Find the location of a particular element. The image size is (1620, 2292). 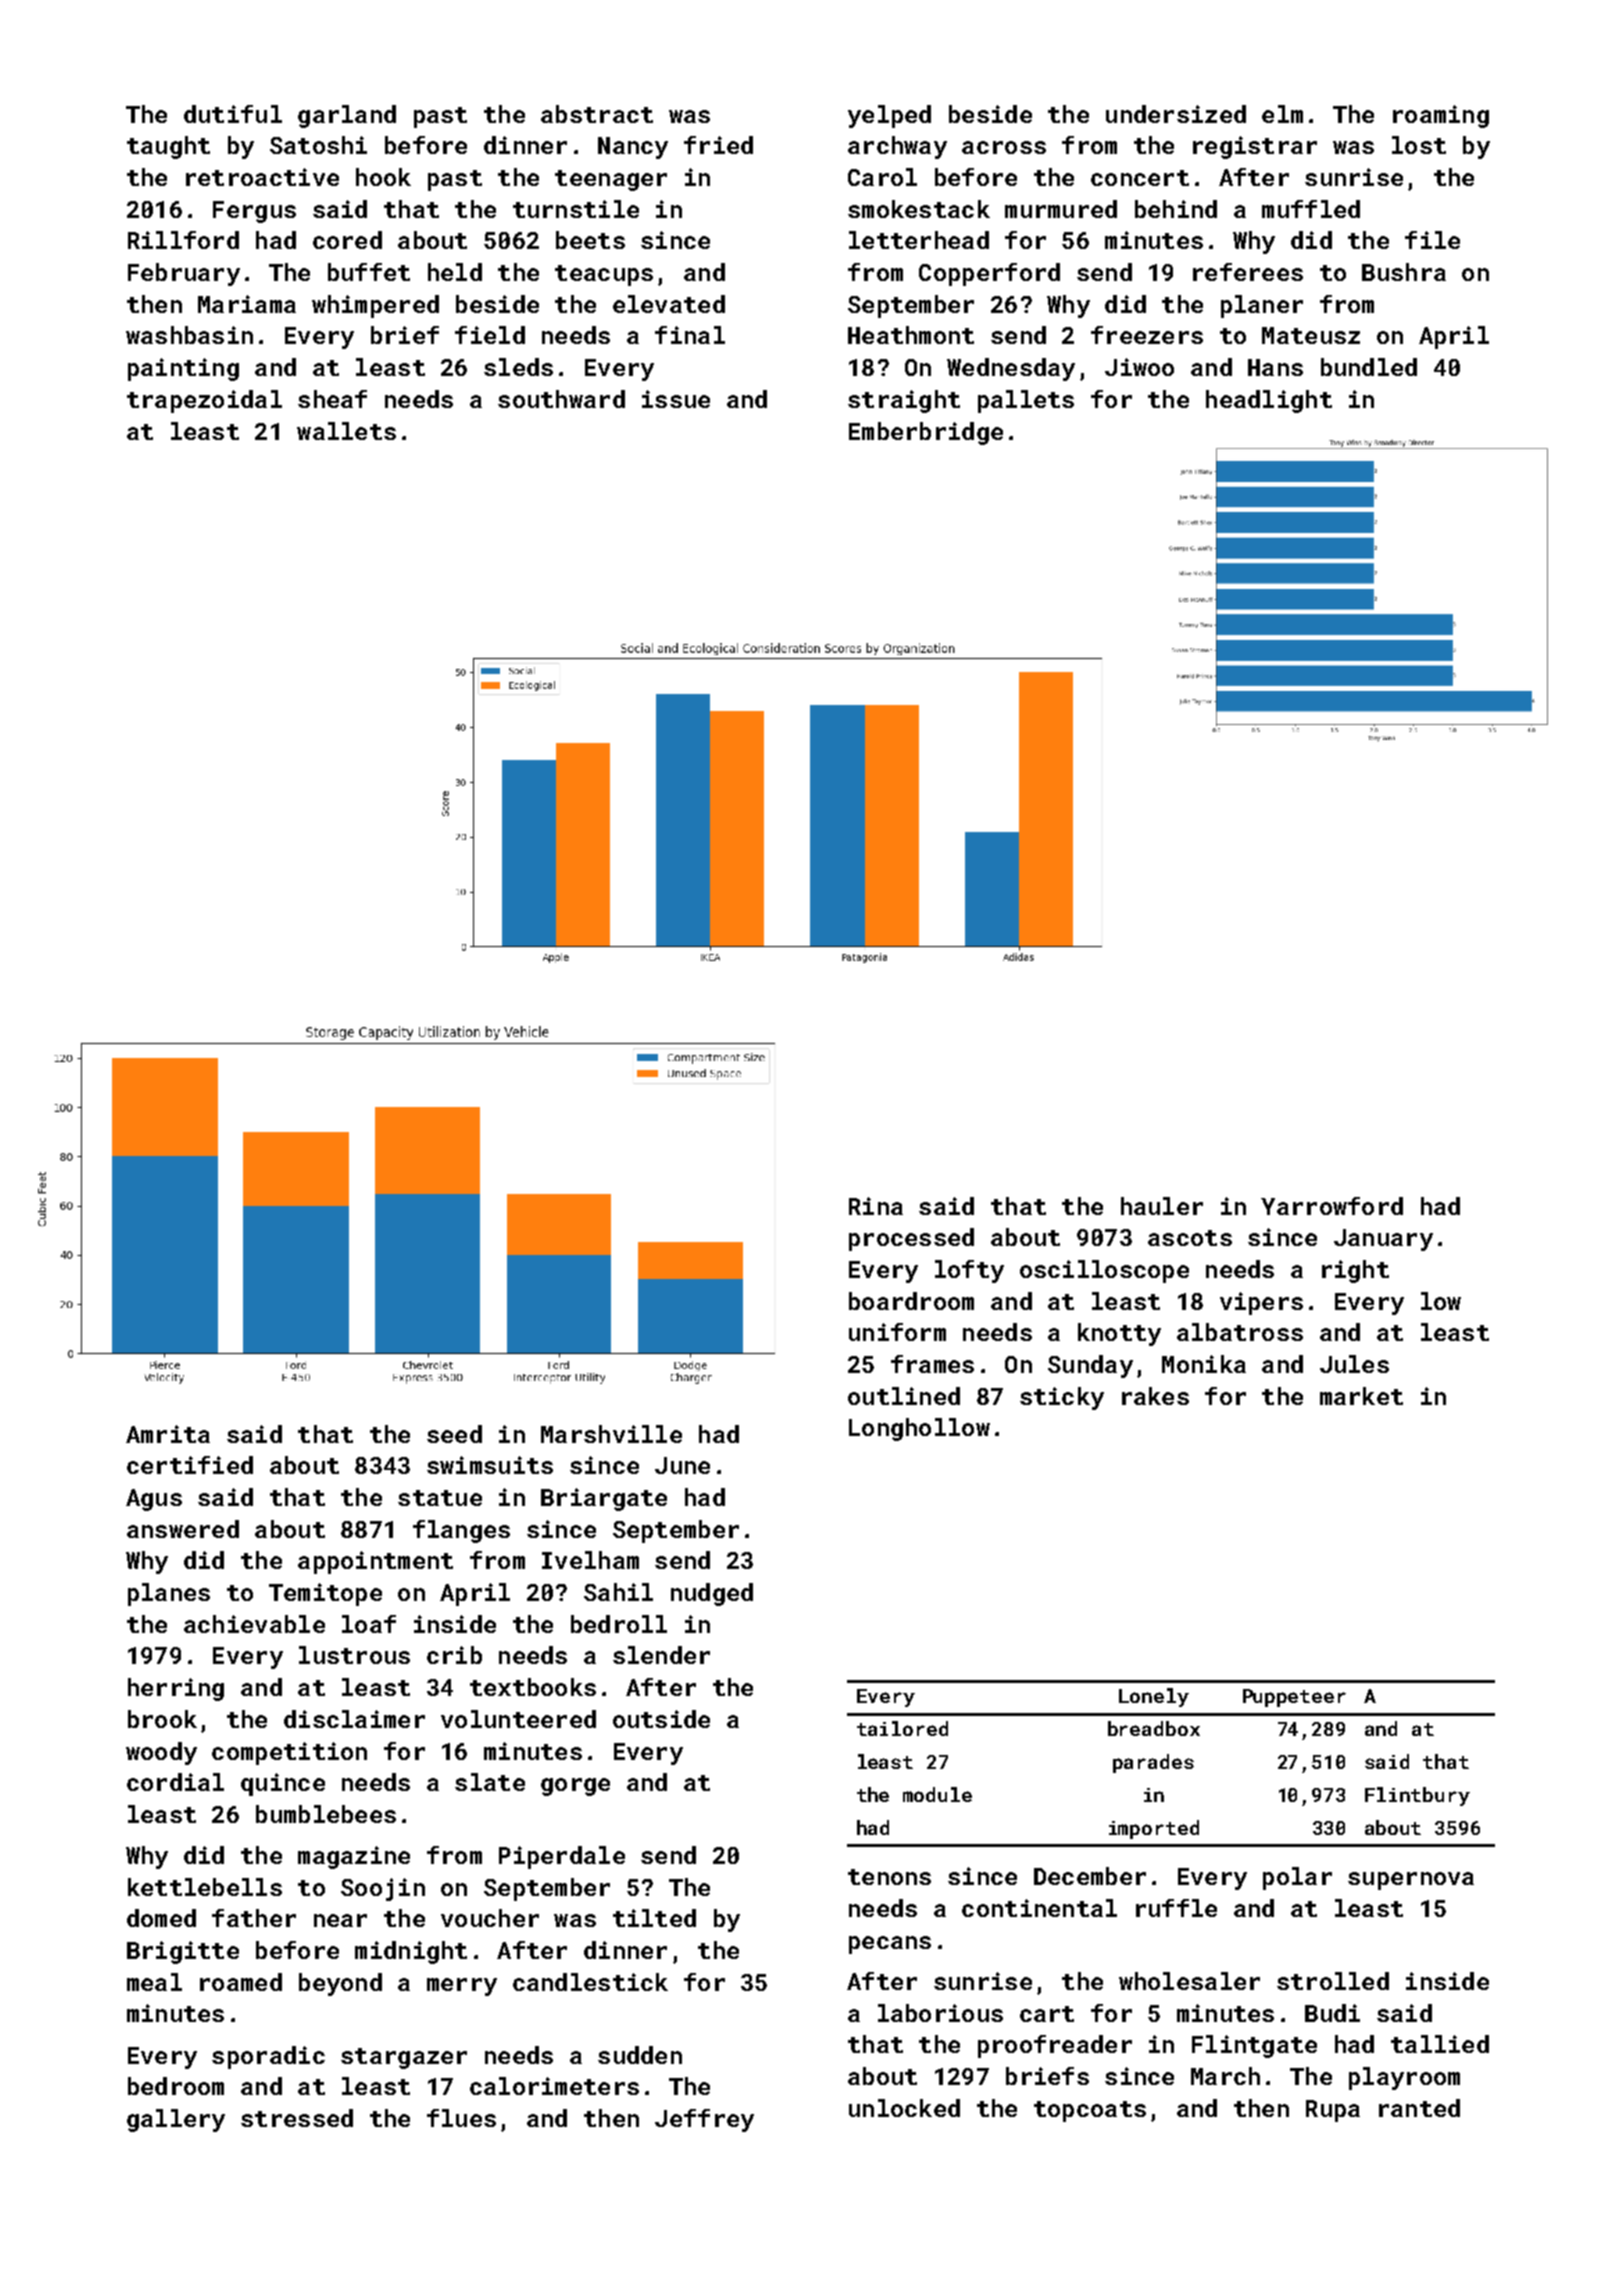

hauler is located at coordinates (1162, 1206).
